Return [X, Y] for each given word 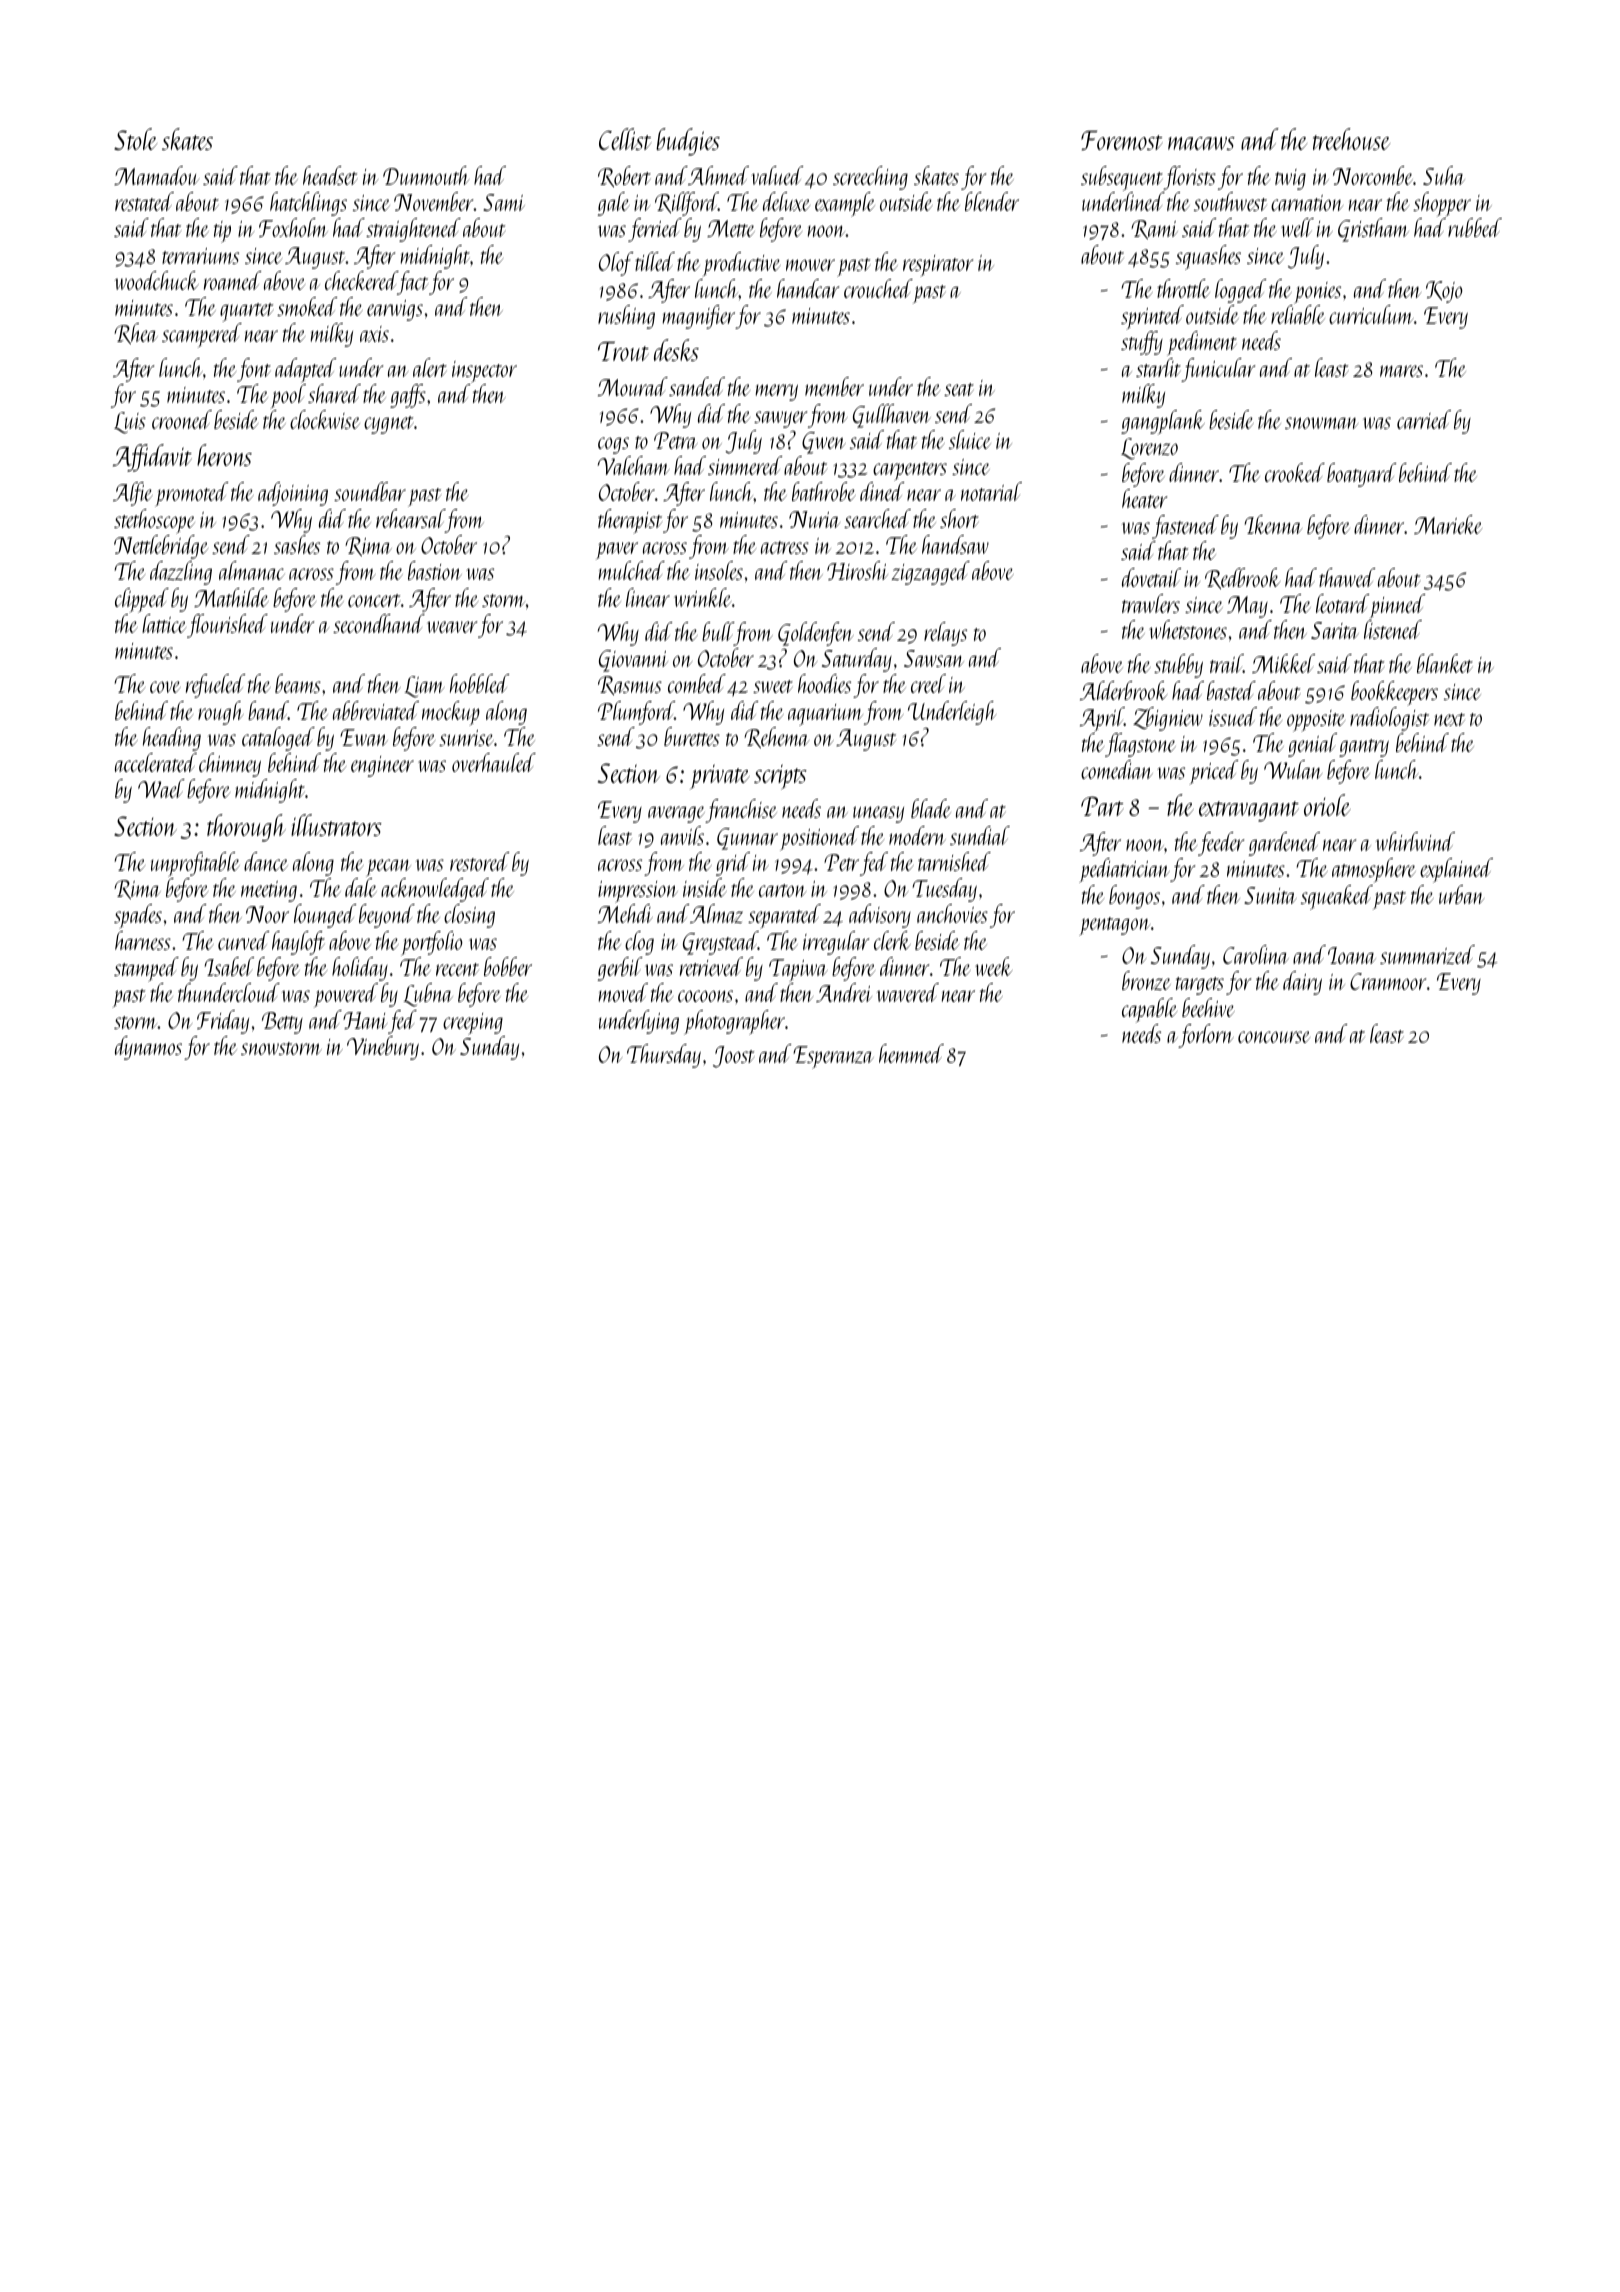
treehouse [1352, 139]
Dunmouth [426, 175]
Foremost [1122, 140]
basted [1231, 690]
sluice [970, 439]
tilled [655, 261]
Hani [365, 1020]
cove [165, 687]
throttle [1183, 288]
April [1102, 719]
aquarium [825, 715]
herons [224, 455]
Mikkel [1283, 663]
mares [1401, 371]
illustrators [336, 825]
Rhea [136, 333]
